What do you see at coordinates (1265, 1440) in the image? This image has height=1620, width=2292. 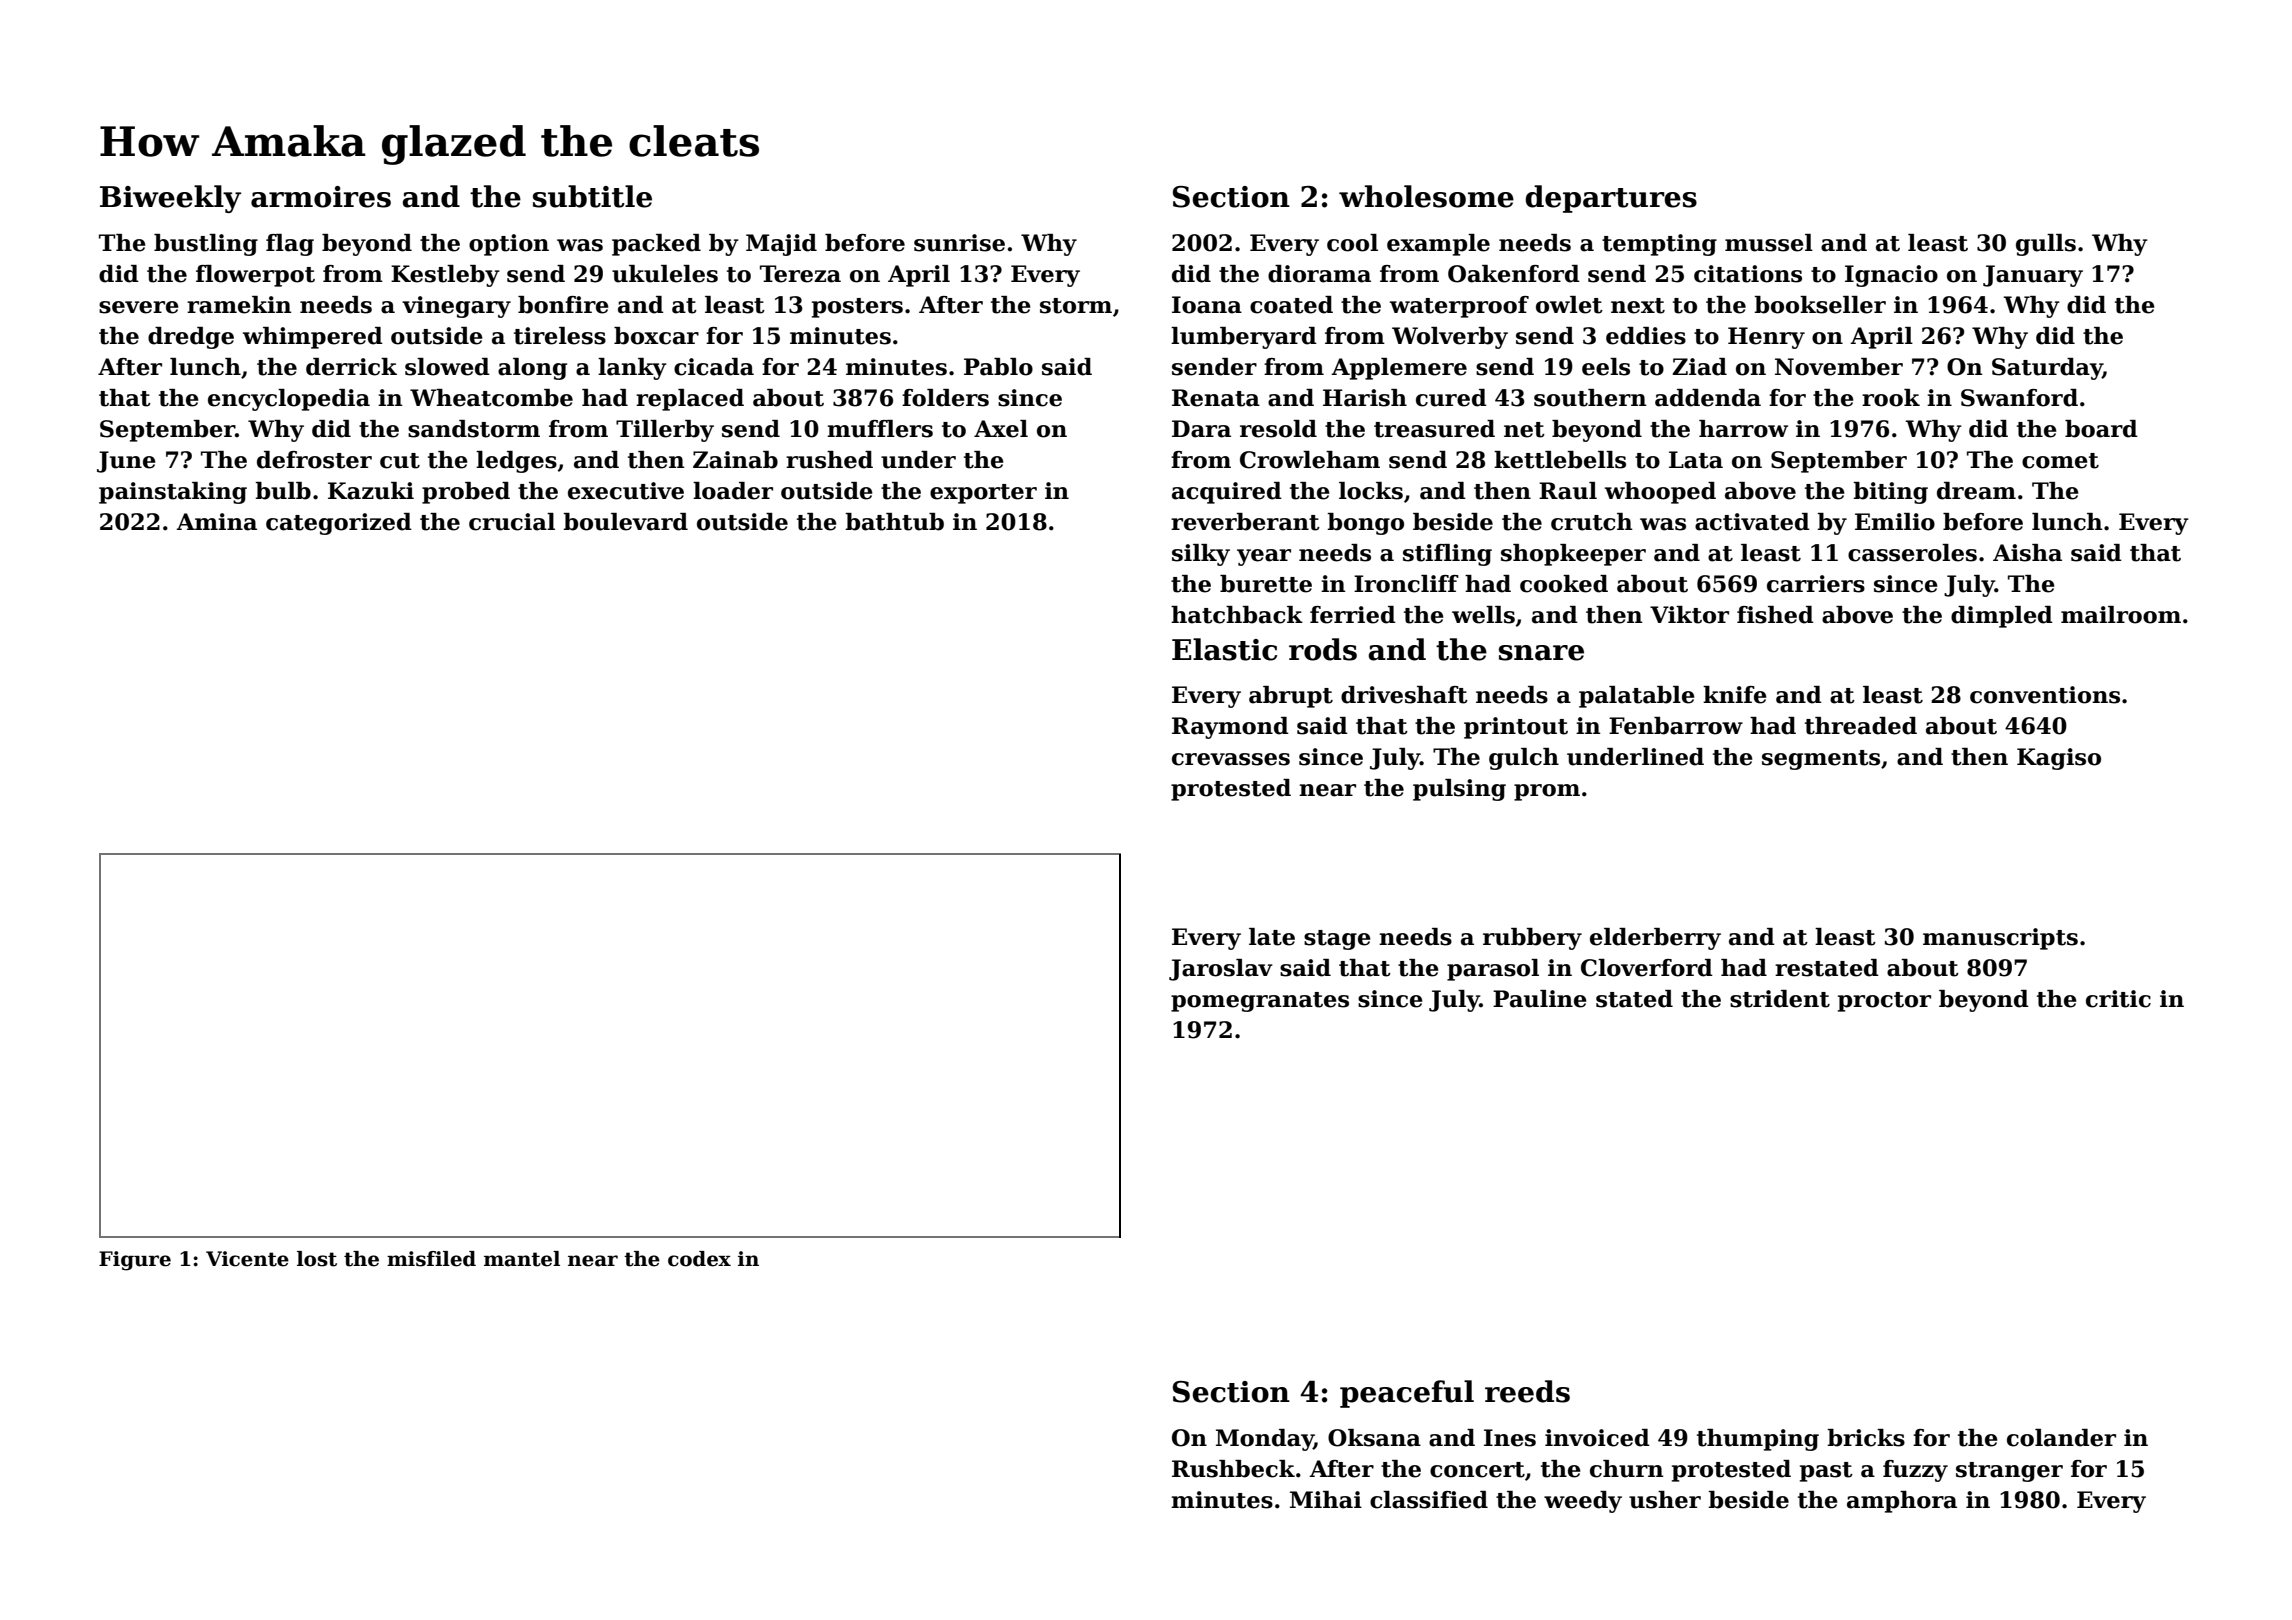 I see `Monday` at bounding box center [1265, 1440].
